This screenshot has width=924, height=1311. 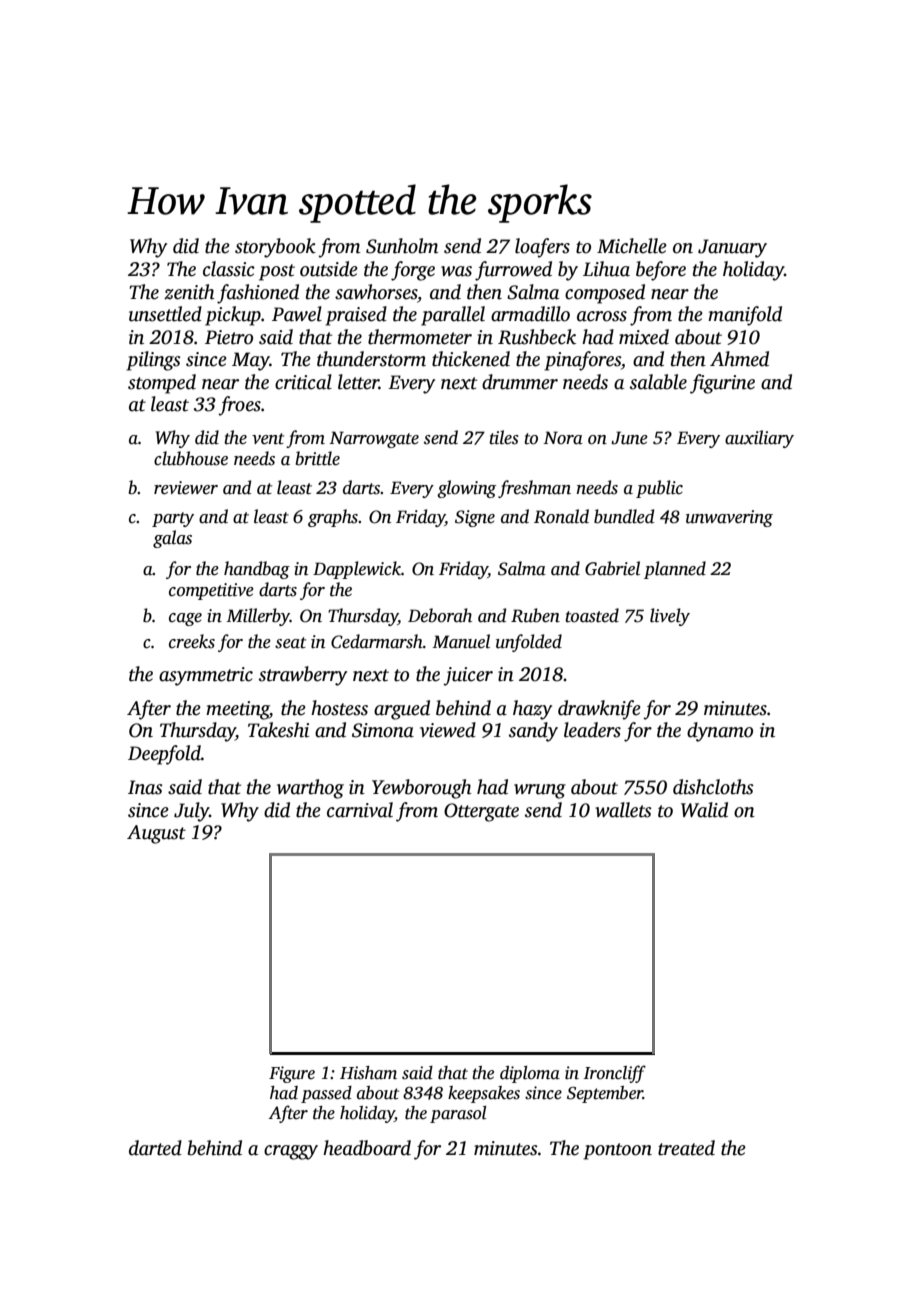 I want to click on dynamo, so click(x=720, y=732).
